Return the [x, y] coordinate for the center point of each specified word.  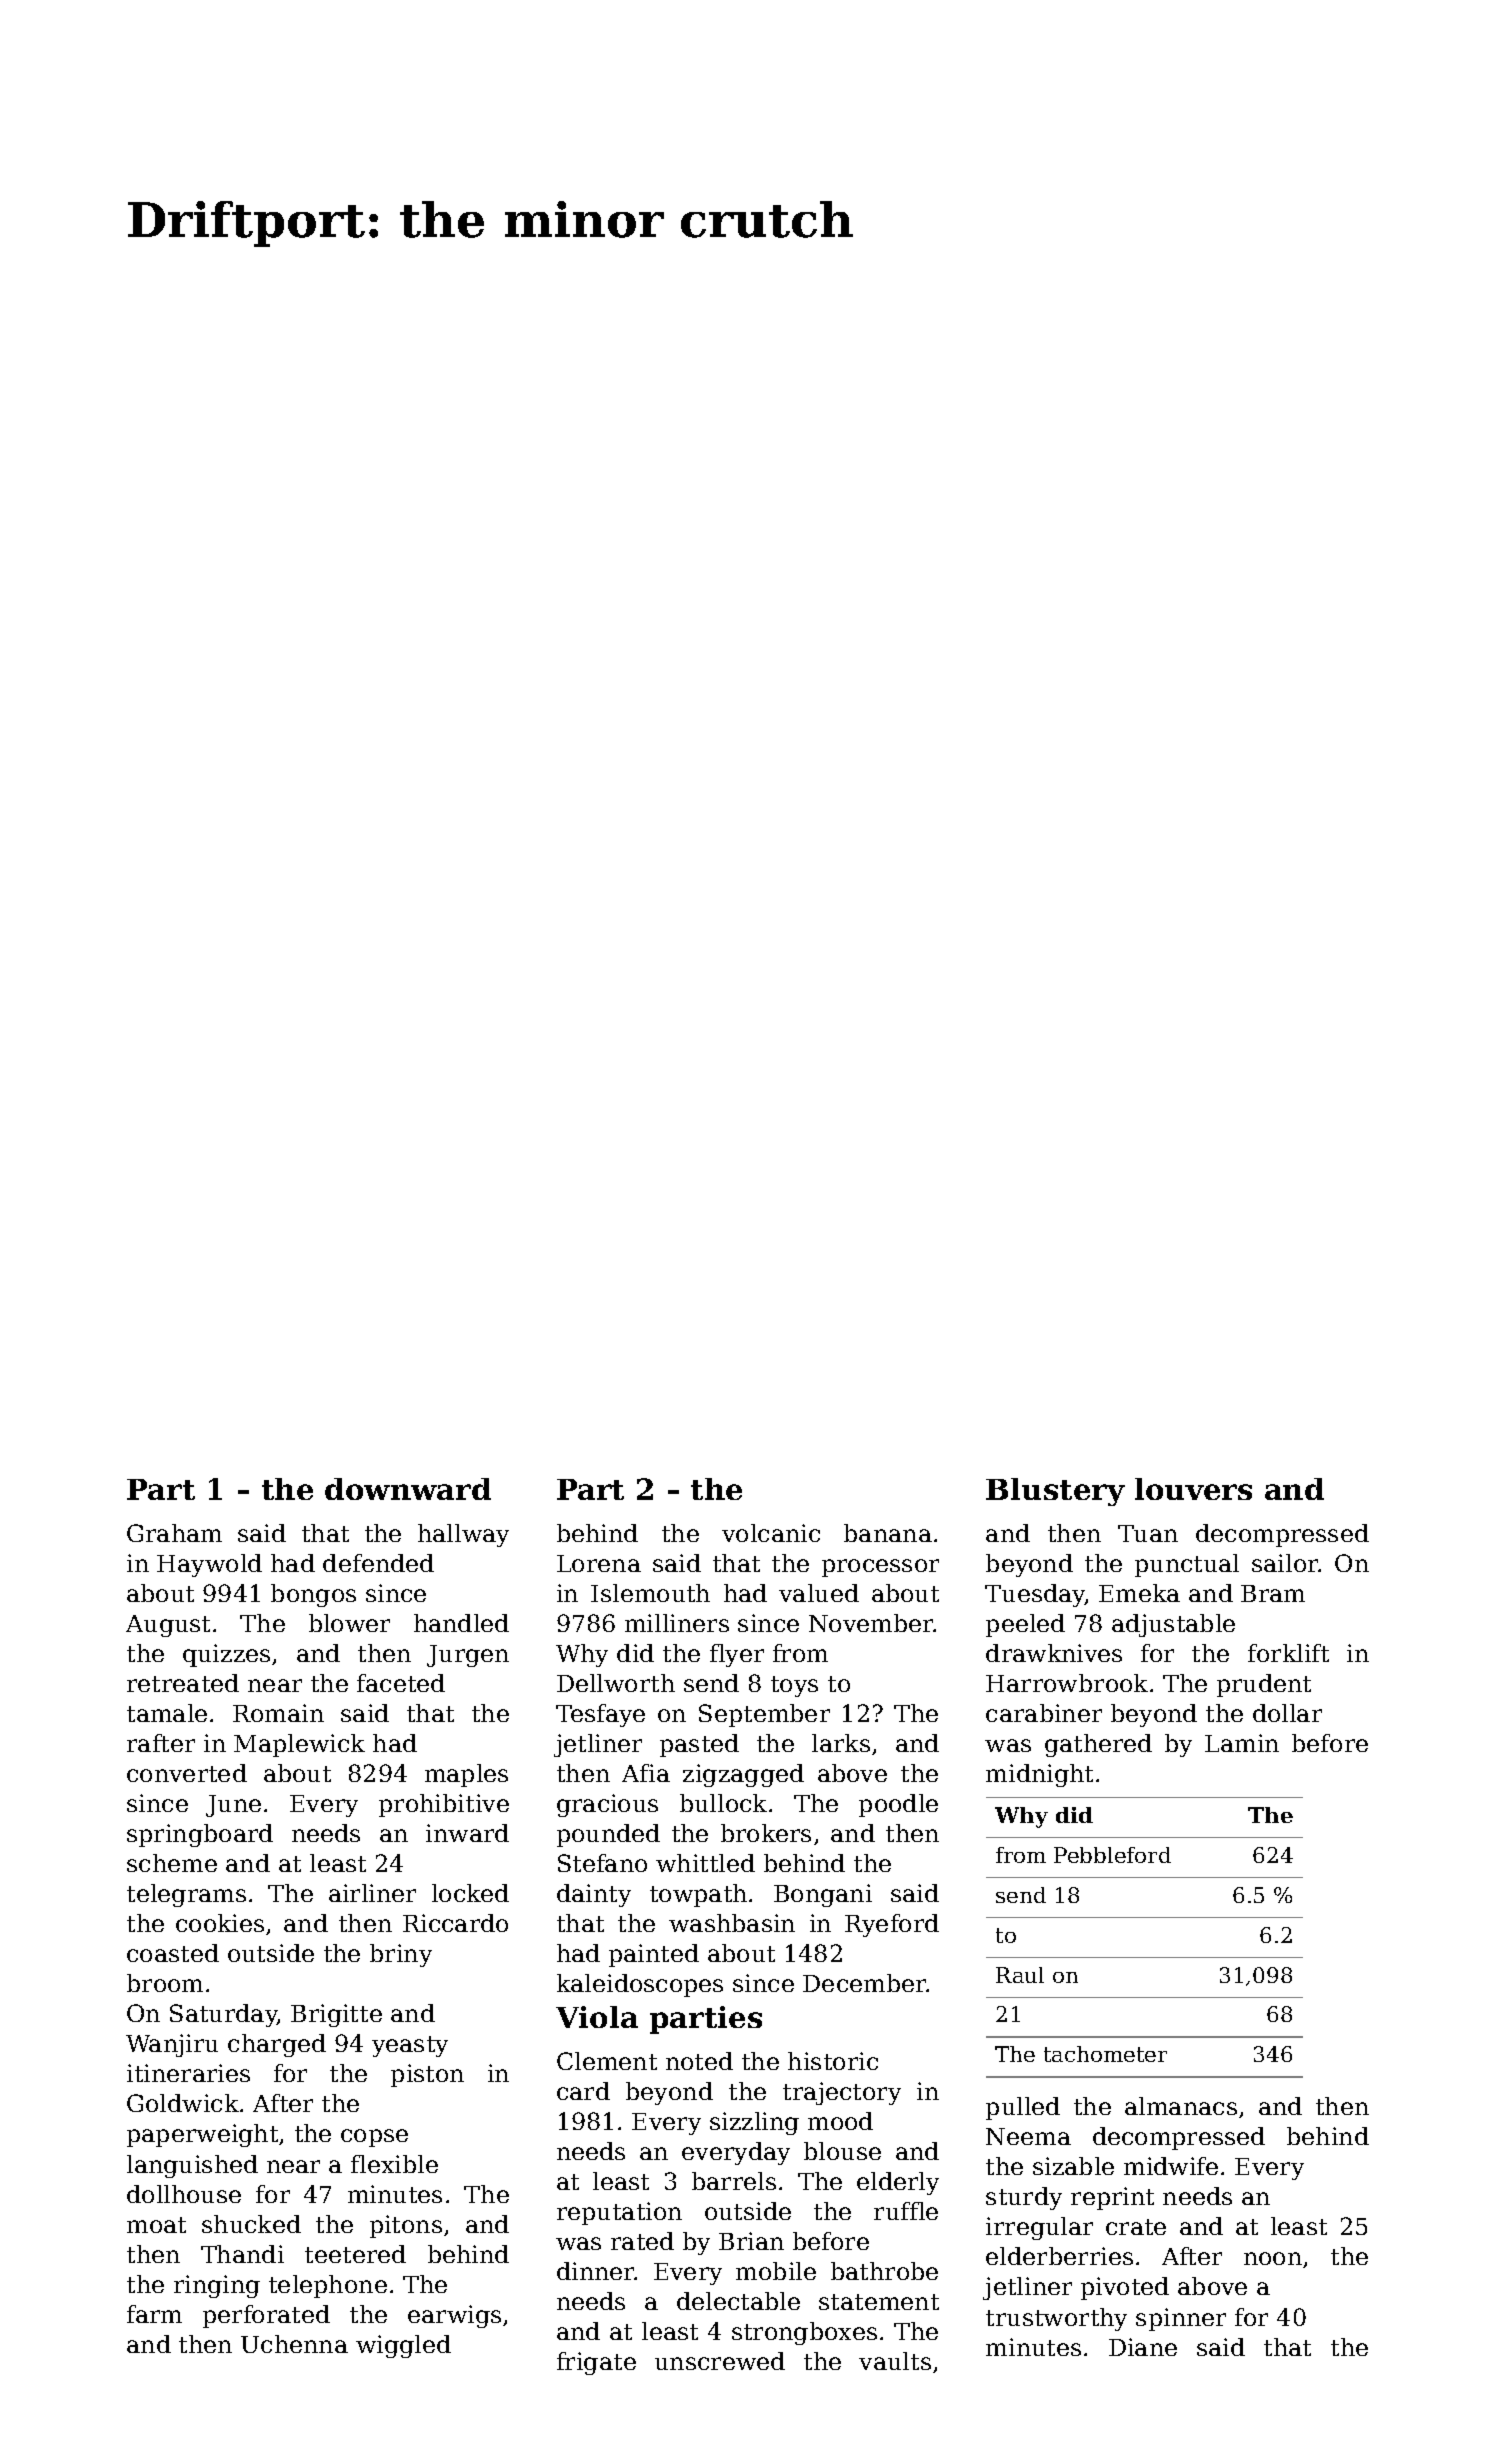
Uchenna [294, 2344]
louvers [1193, 1489]
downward [408, 1489]
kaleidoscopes [640, 1985]
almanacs [1181, 2106]
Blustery [1055, 1492]
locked [470, 1893]
